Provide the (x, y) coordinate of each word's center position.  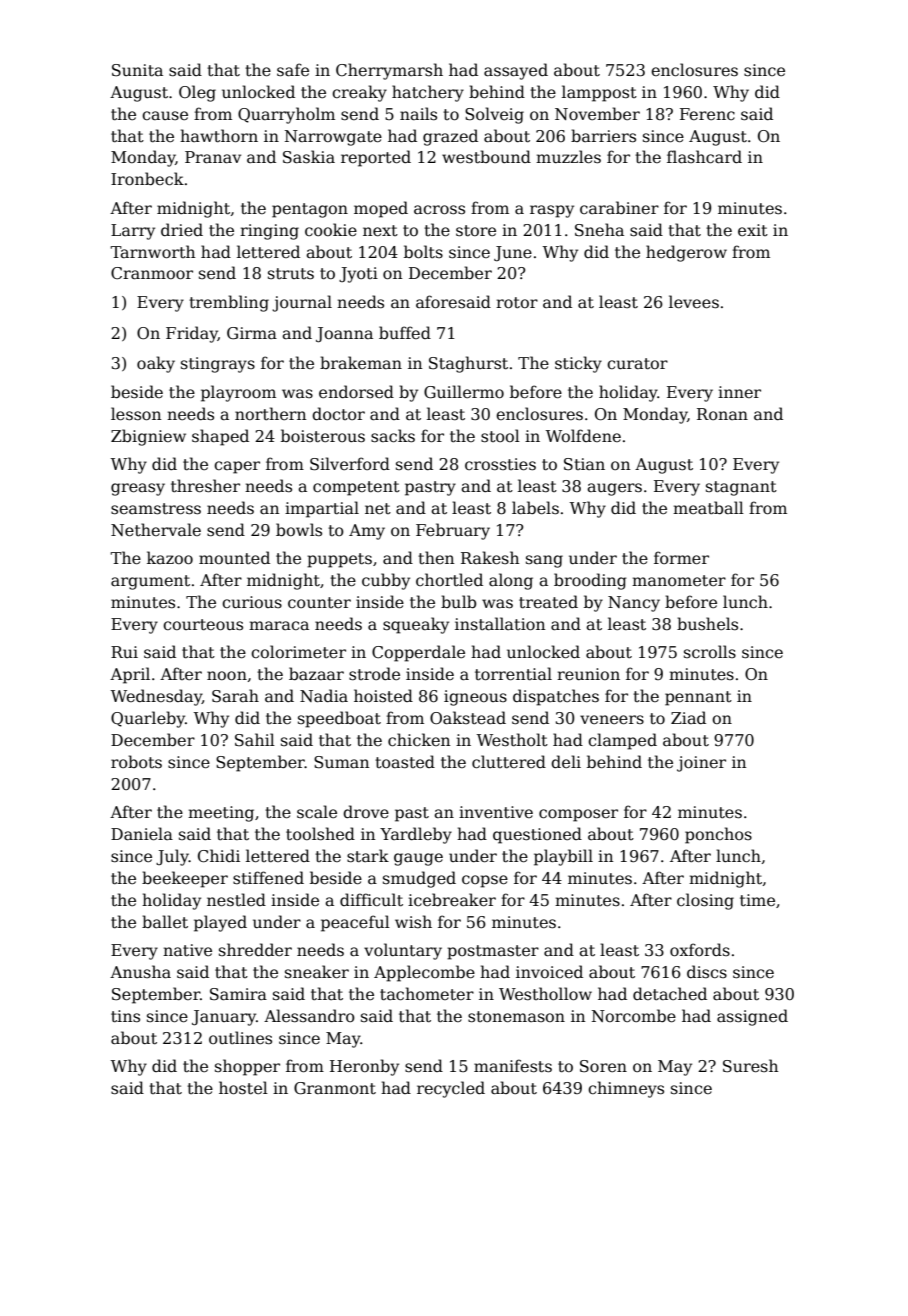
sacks (393, 436)
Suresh (750, 1066)
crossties (500, 464)
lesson (136, 414)
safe (293, 70)
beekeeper (185, 879)
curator (637, 363)
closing (705, 901)
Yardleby (416, 835)
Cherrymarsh (389, 71)
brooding (590, 581)
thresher (205, 486)
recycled (451, 1089)
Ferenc (707, 114)
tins (125, 1016)
